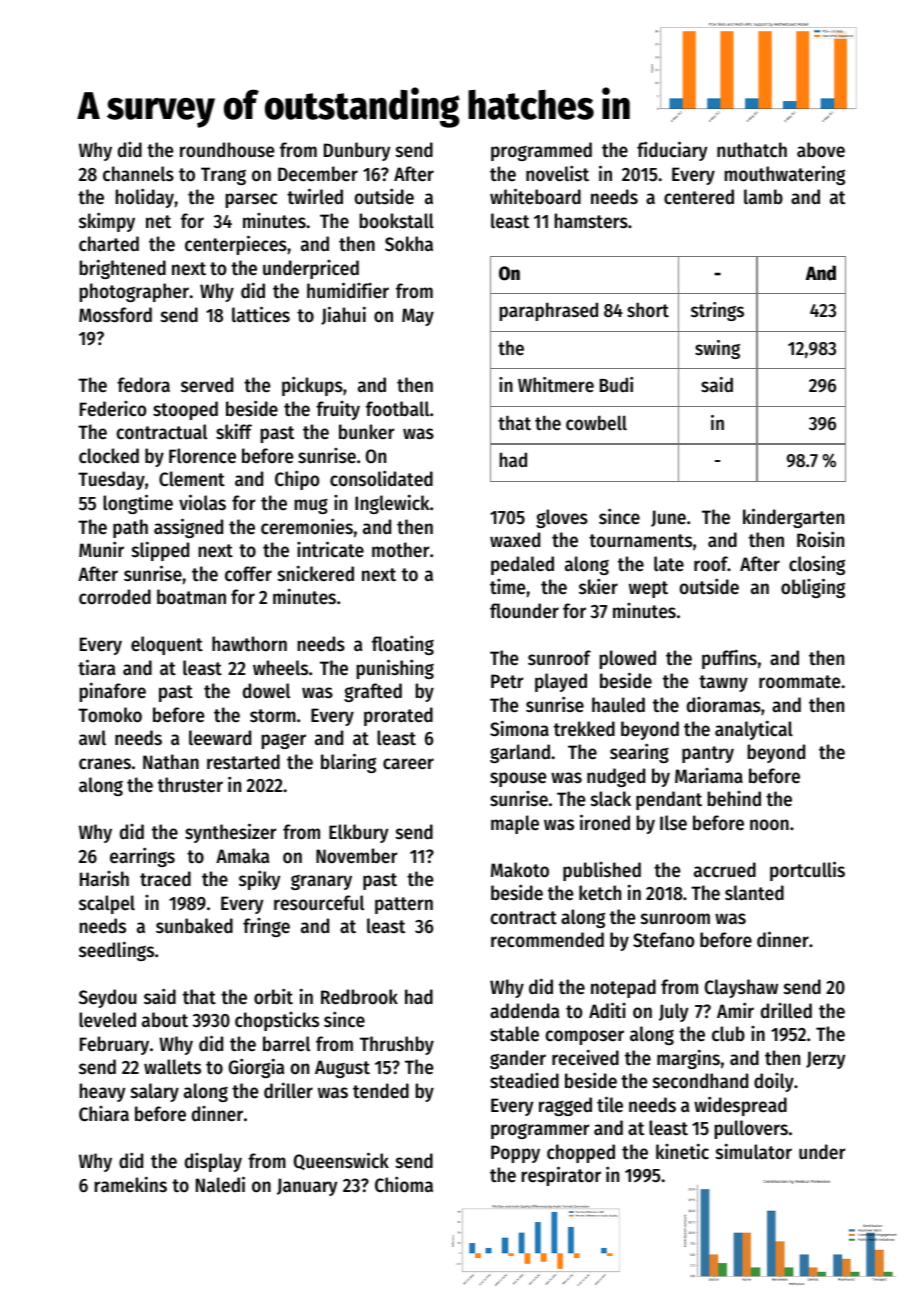 This document has width=924, height=1311. Describe the element at coordinates (605, 822) in the document. I see `ironed` at that location.
